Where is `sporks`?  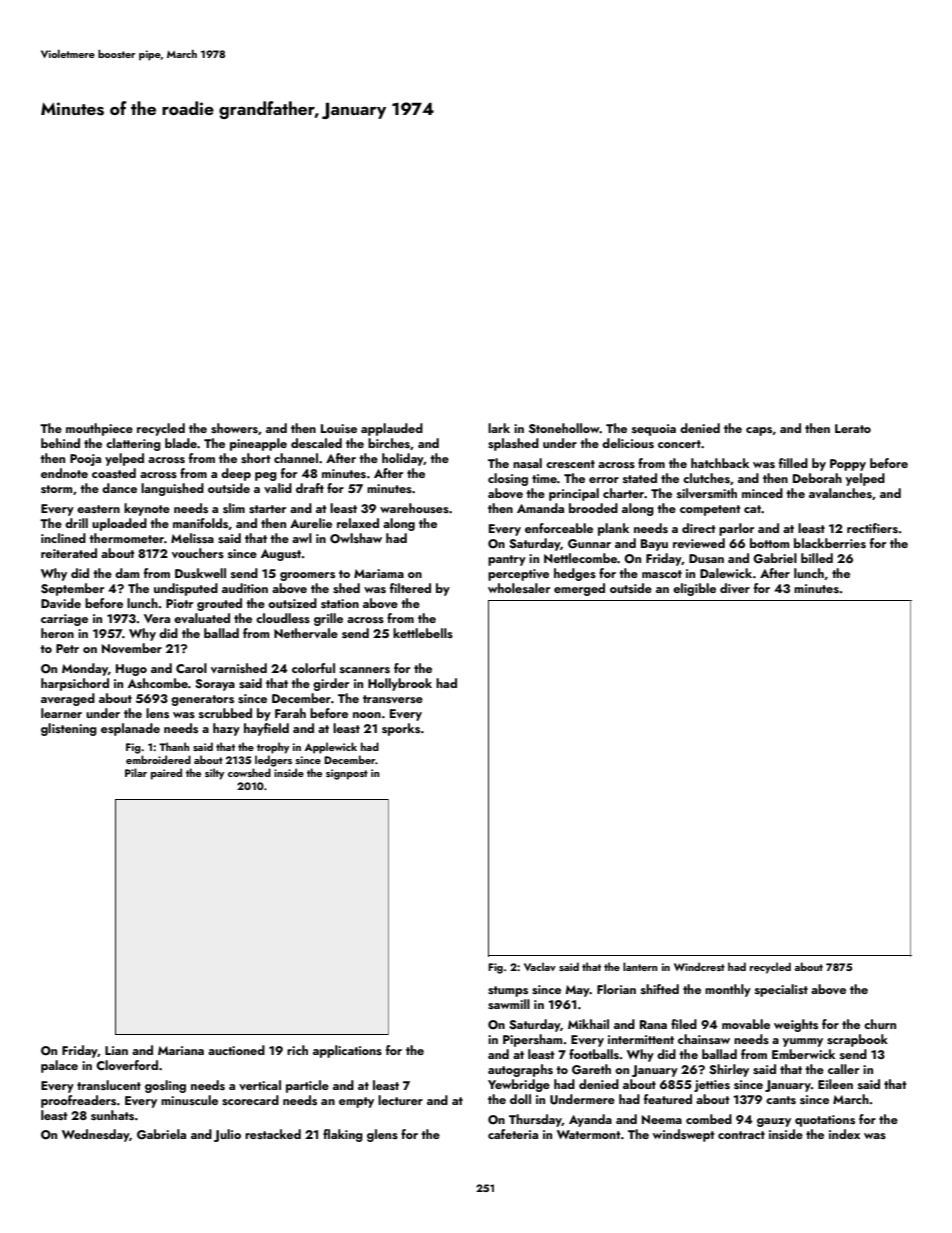
sporks is located at coordinates (401, 729).
